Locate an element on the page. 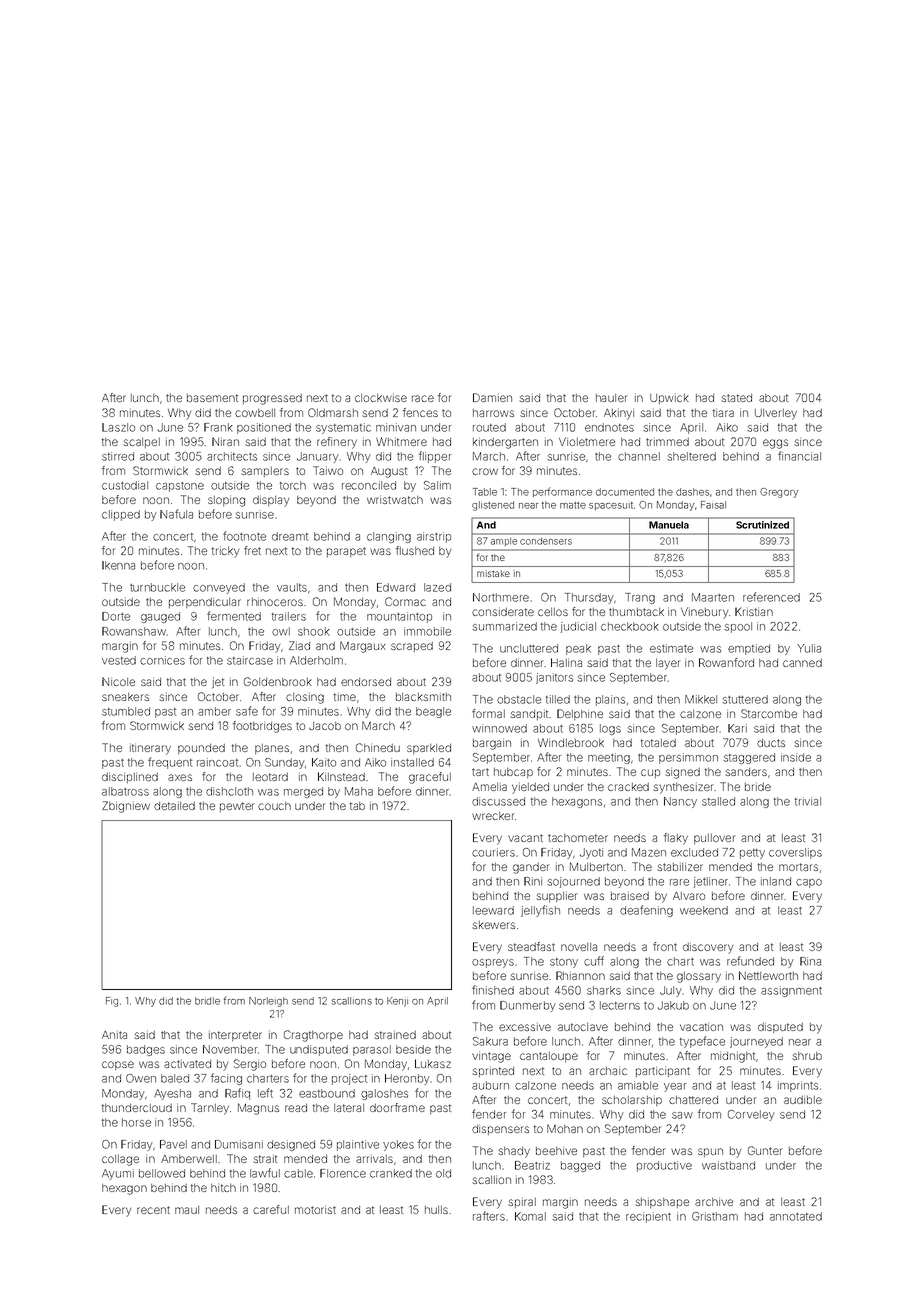 The width and height of the page is (924, 1308). hauler is located at coordinates (612, 398).
